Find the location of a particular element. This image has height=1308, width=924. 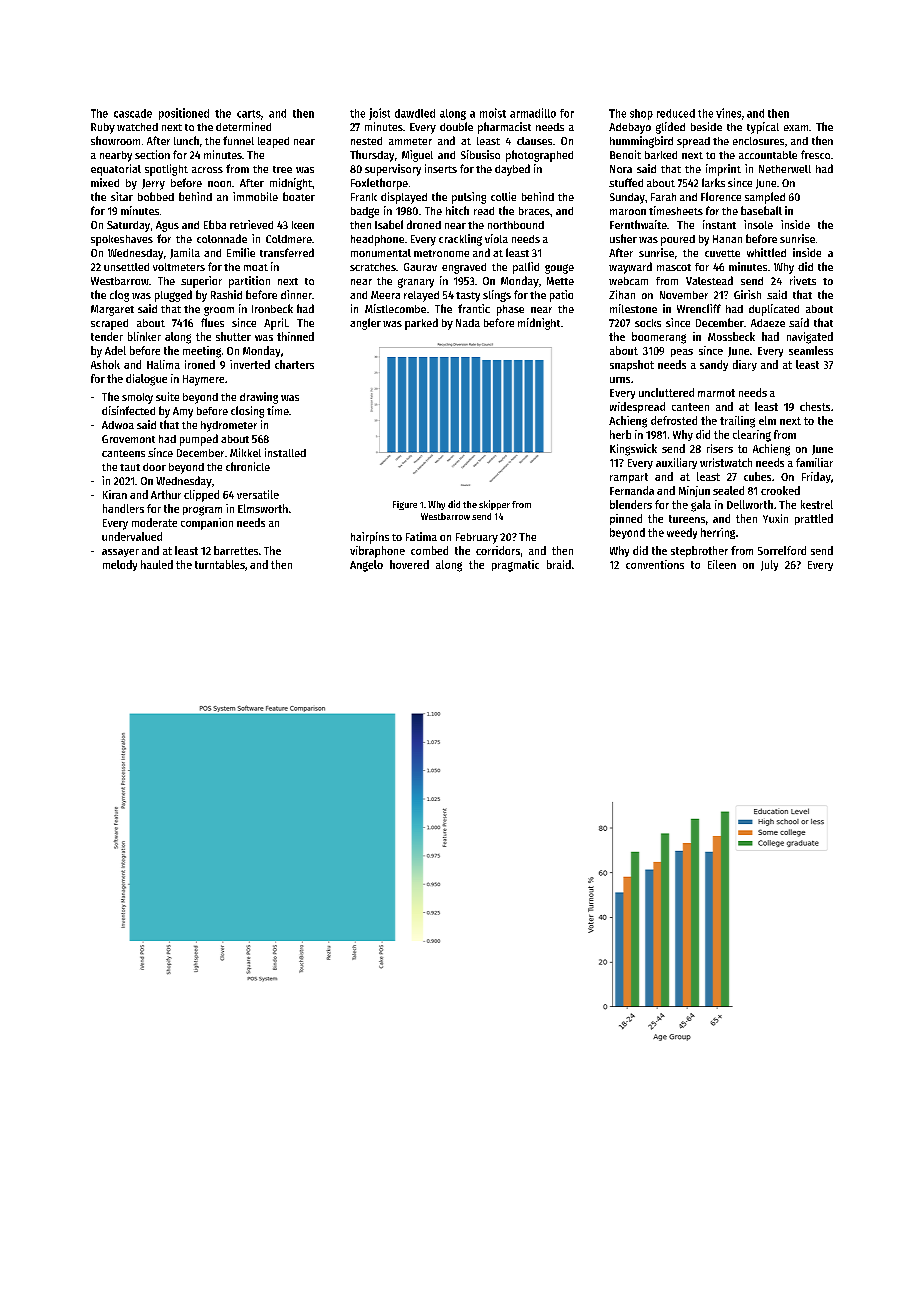

tender is located at coordinates (107, 336).
